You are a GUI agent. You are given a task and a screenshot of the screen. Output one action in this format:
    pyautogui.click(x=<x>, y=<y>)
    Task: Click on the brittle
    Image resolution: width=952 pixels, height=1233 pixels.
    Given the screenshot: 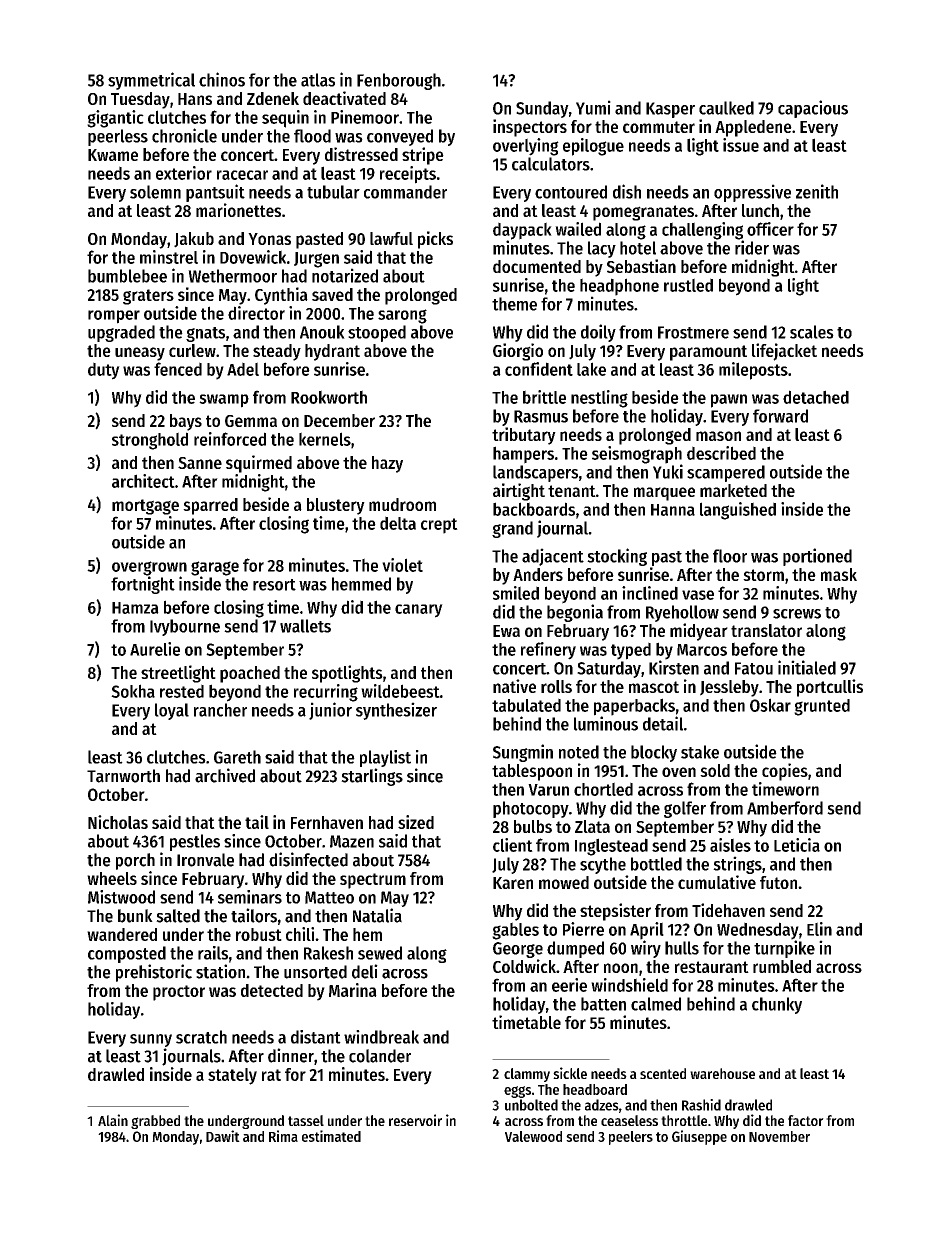 What is the action you would take?
    pyautogui.click(x=544, y=397)
